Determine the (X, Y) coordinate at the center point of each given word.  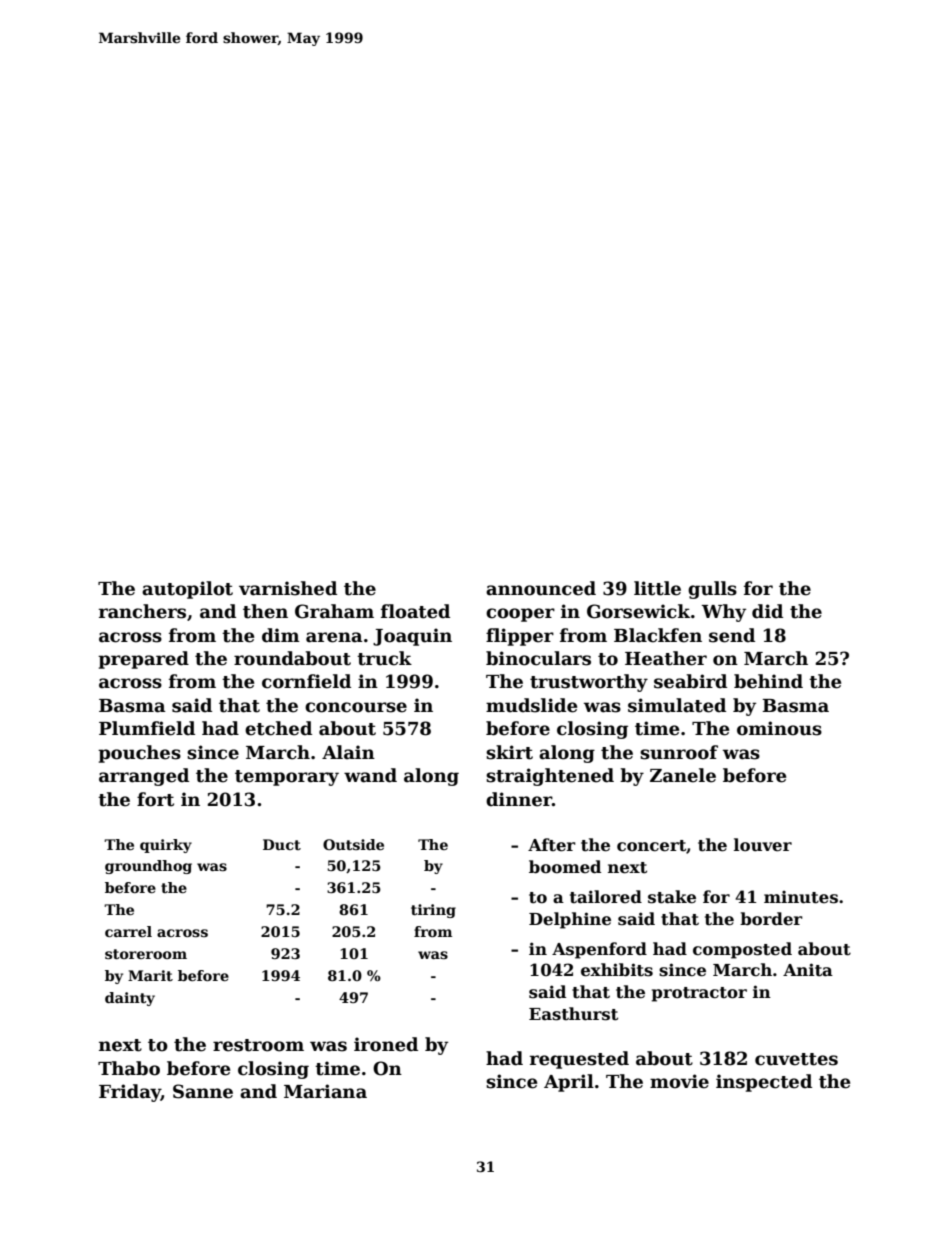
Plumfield (147, 728)
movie (679, 1081)
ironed (386, 1044)
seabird (690, 681)
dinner (519, 799)
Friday (130, 1093)
